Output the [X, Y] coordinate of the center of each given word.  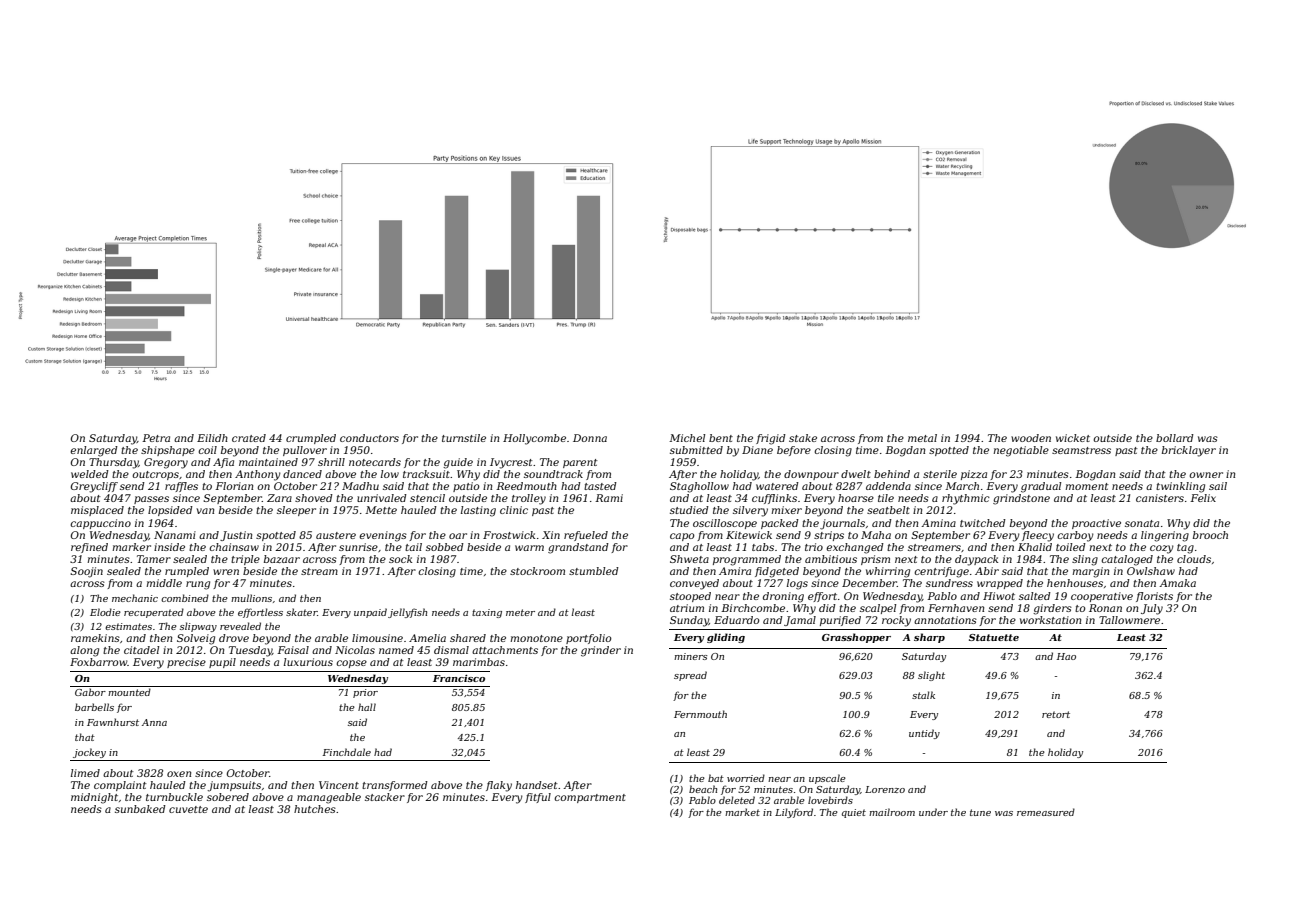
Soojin [86, 572]
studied [689, 510]
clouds [1194, 559]
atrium [687, 608]
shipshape [168, 451]
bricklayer [1189, 451]
